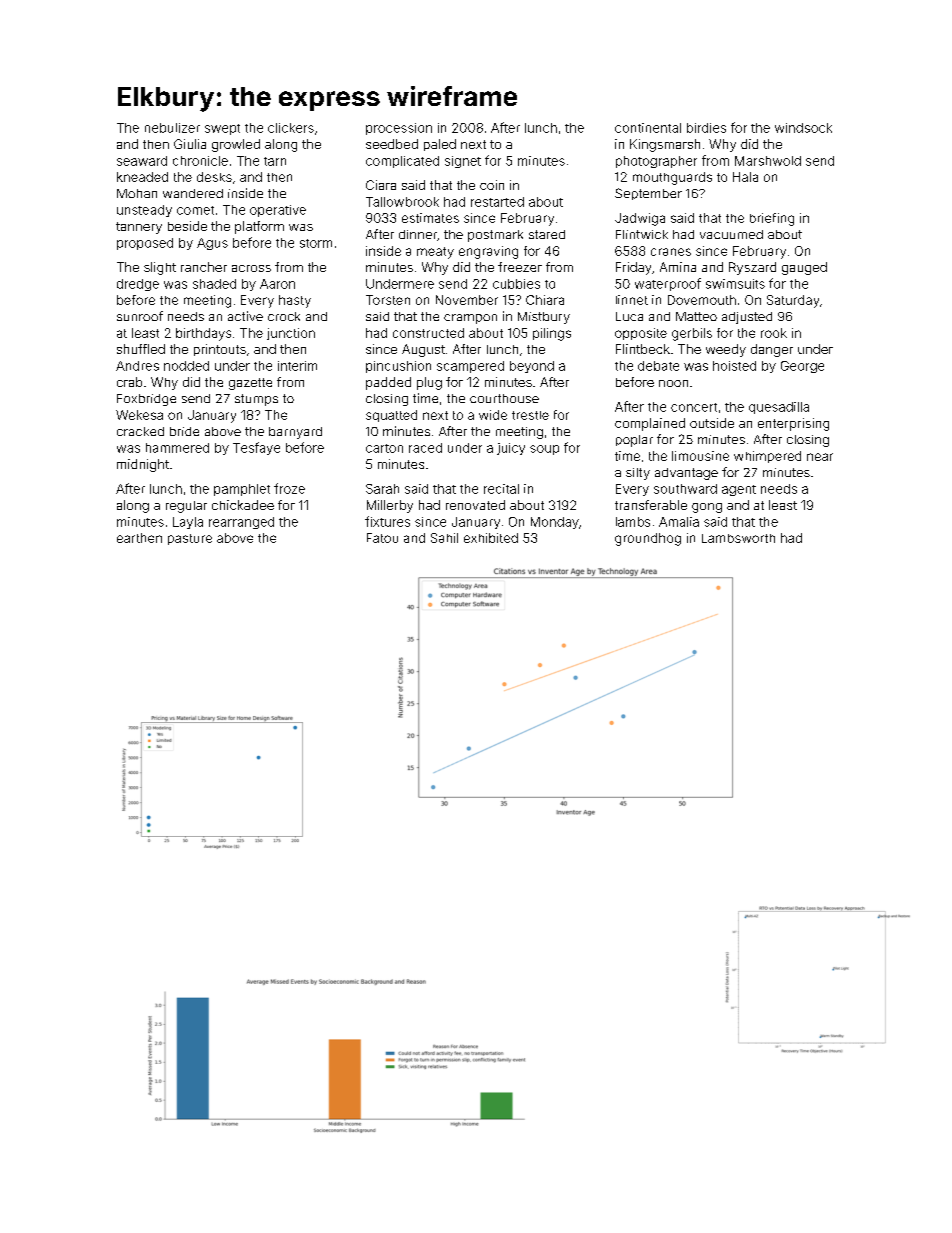  What do you see at coordinates (532, 367) in the screenshot?
I see `beyond` at bounding box center [532, 367].
